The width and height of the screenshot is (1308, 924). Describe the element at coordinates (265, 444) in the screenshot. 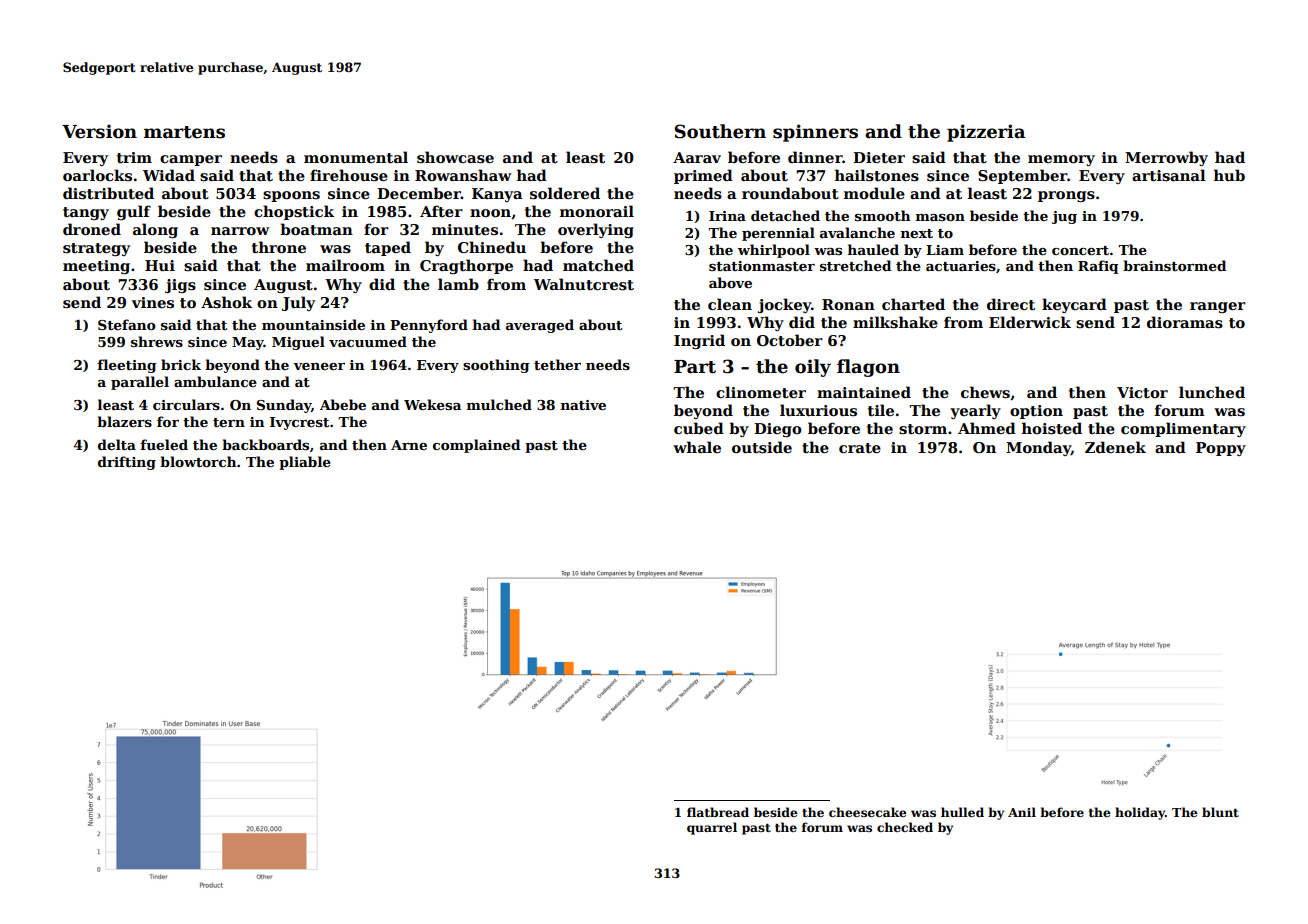

I see `backboards` at that location.
